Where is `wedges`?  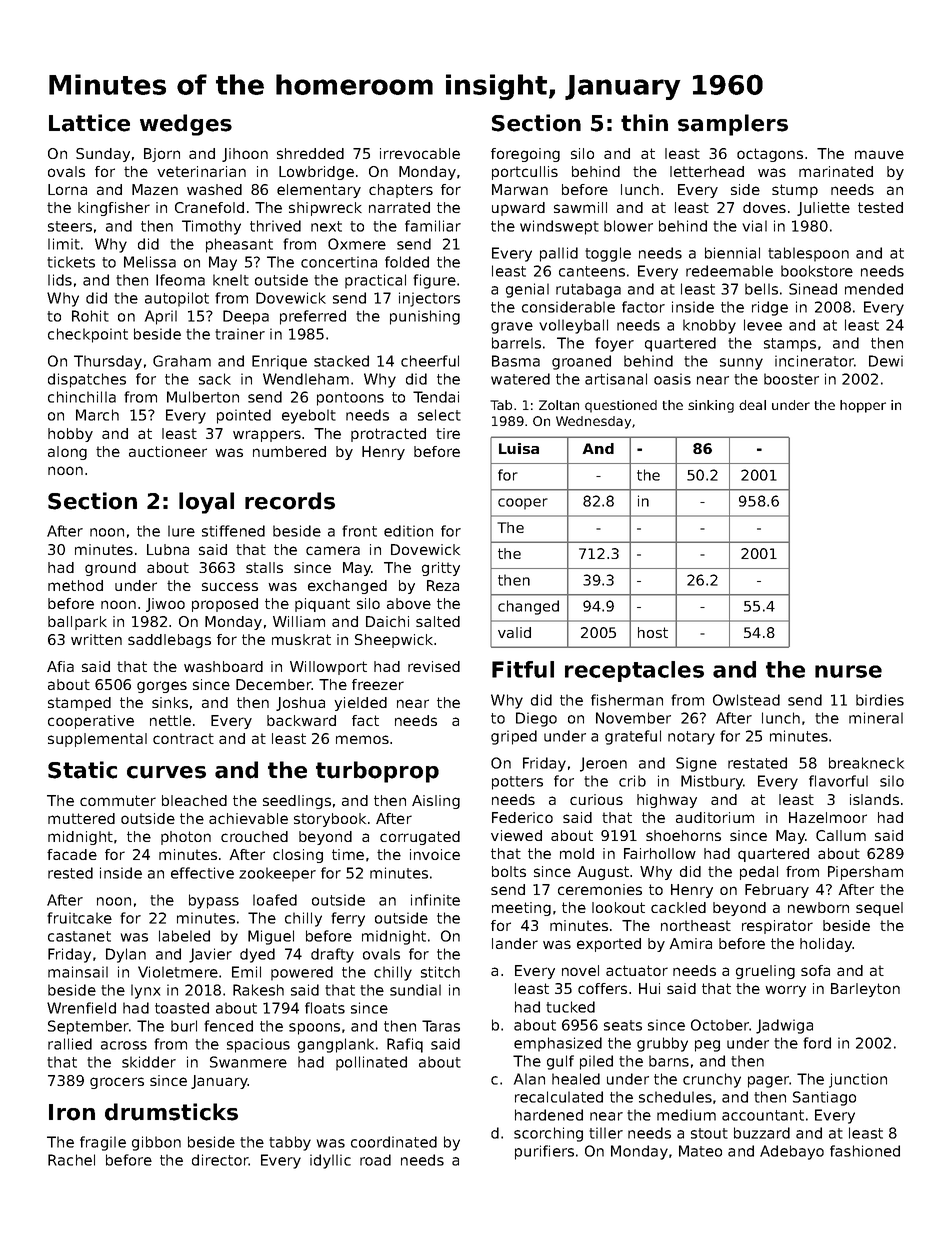
wedges is located at coordinates (186, 125).
